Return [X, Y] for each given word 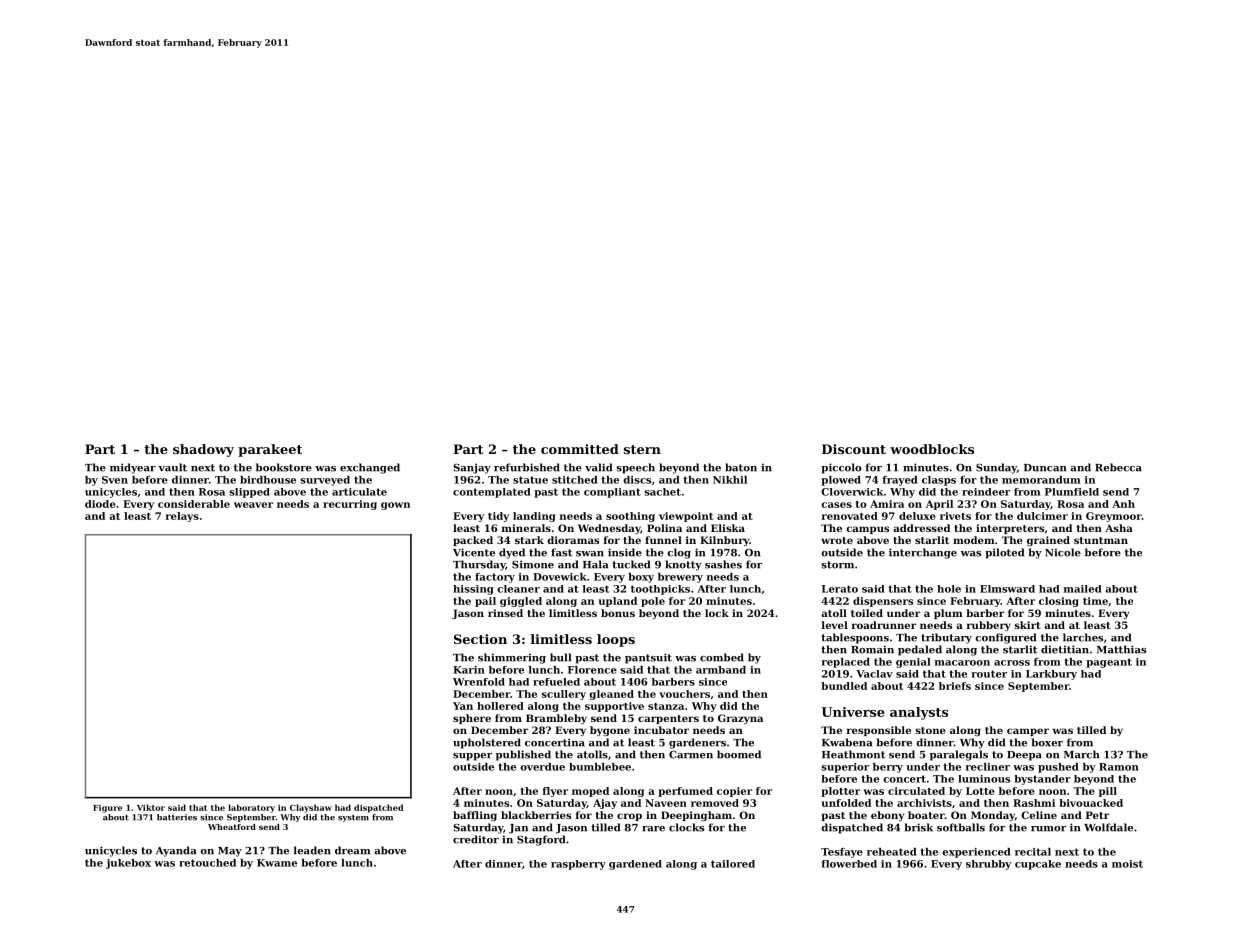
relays [182, 517]
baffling [475, 816]
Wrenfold [479, 682]
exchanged [370, 468]
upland [617, 602]
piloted [1004, 553]
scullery [564, 695]
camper [1028, 732]
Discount [854, 449]
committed [580, 449]
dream [352, 850]
